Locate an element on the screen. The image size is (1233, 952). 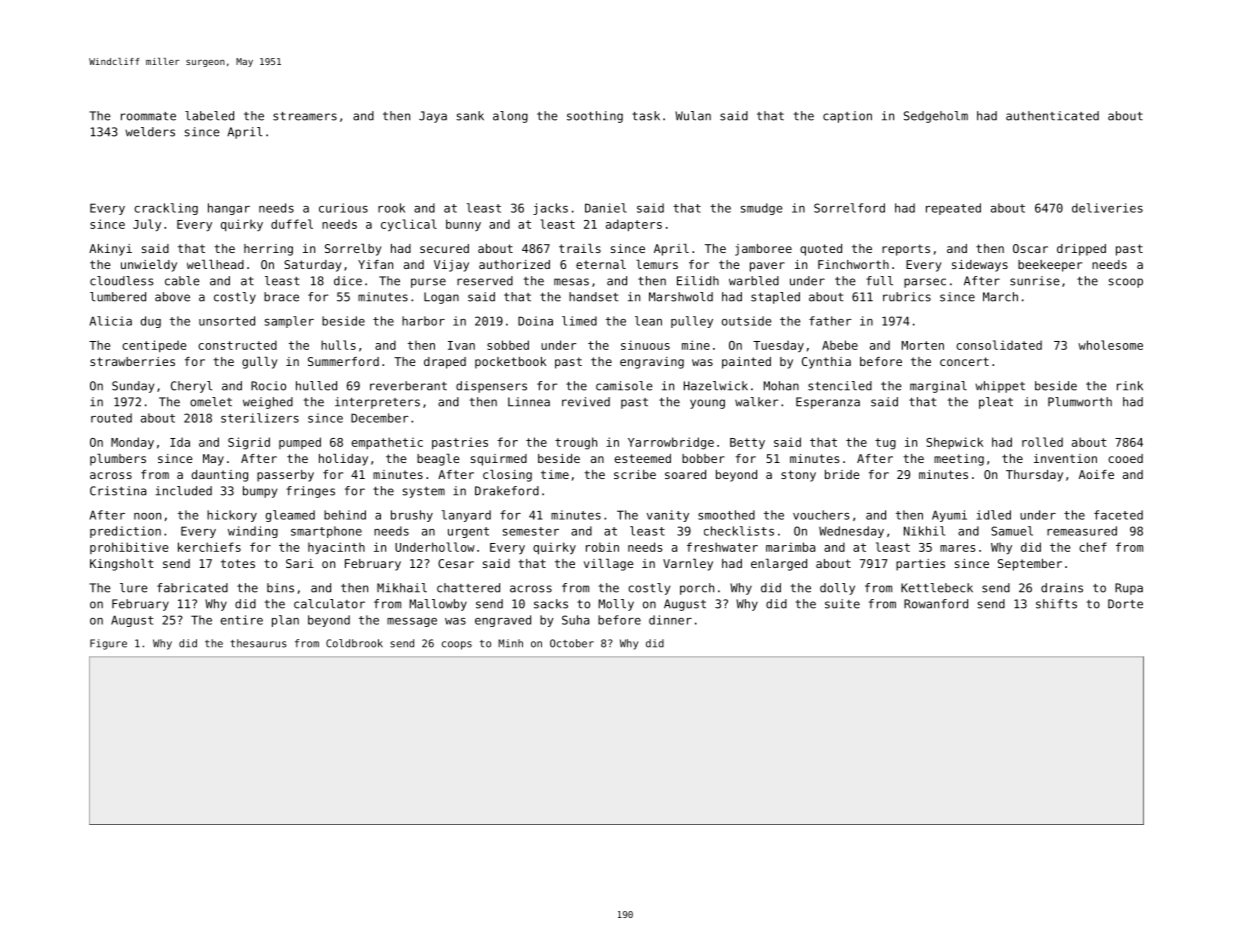
sobbed is located at coordinates (508, 345).
